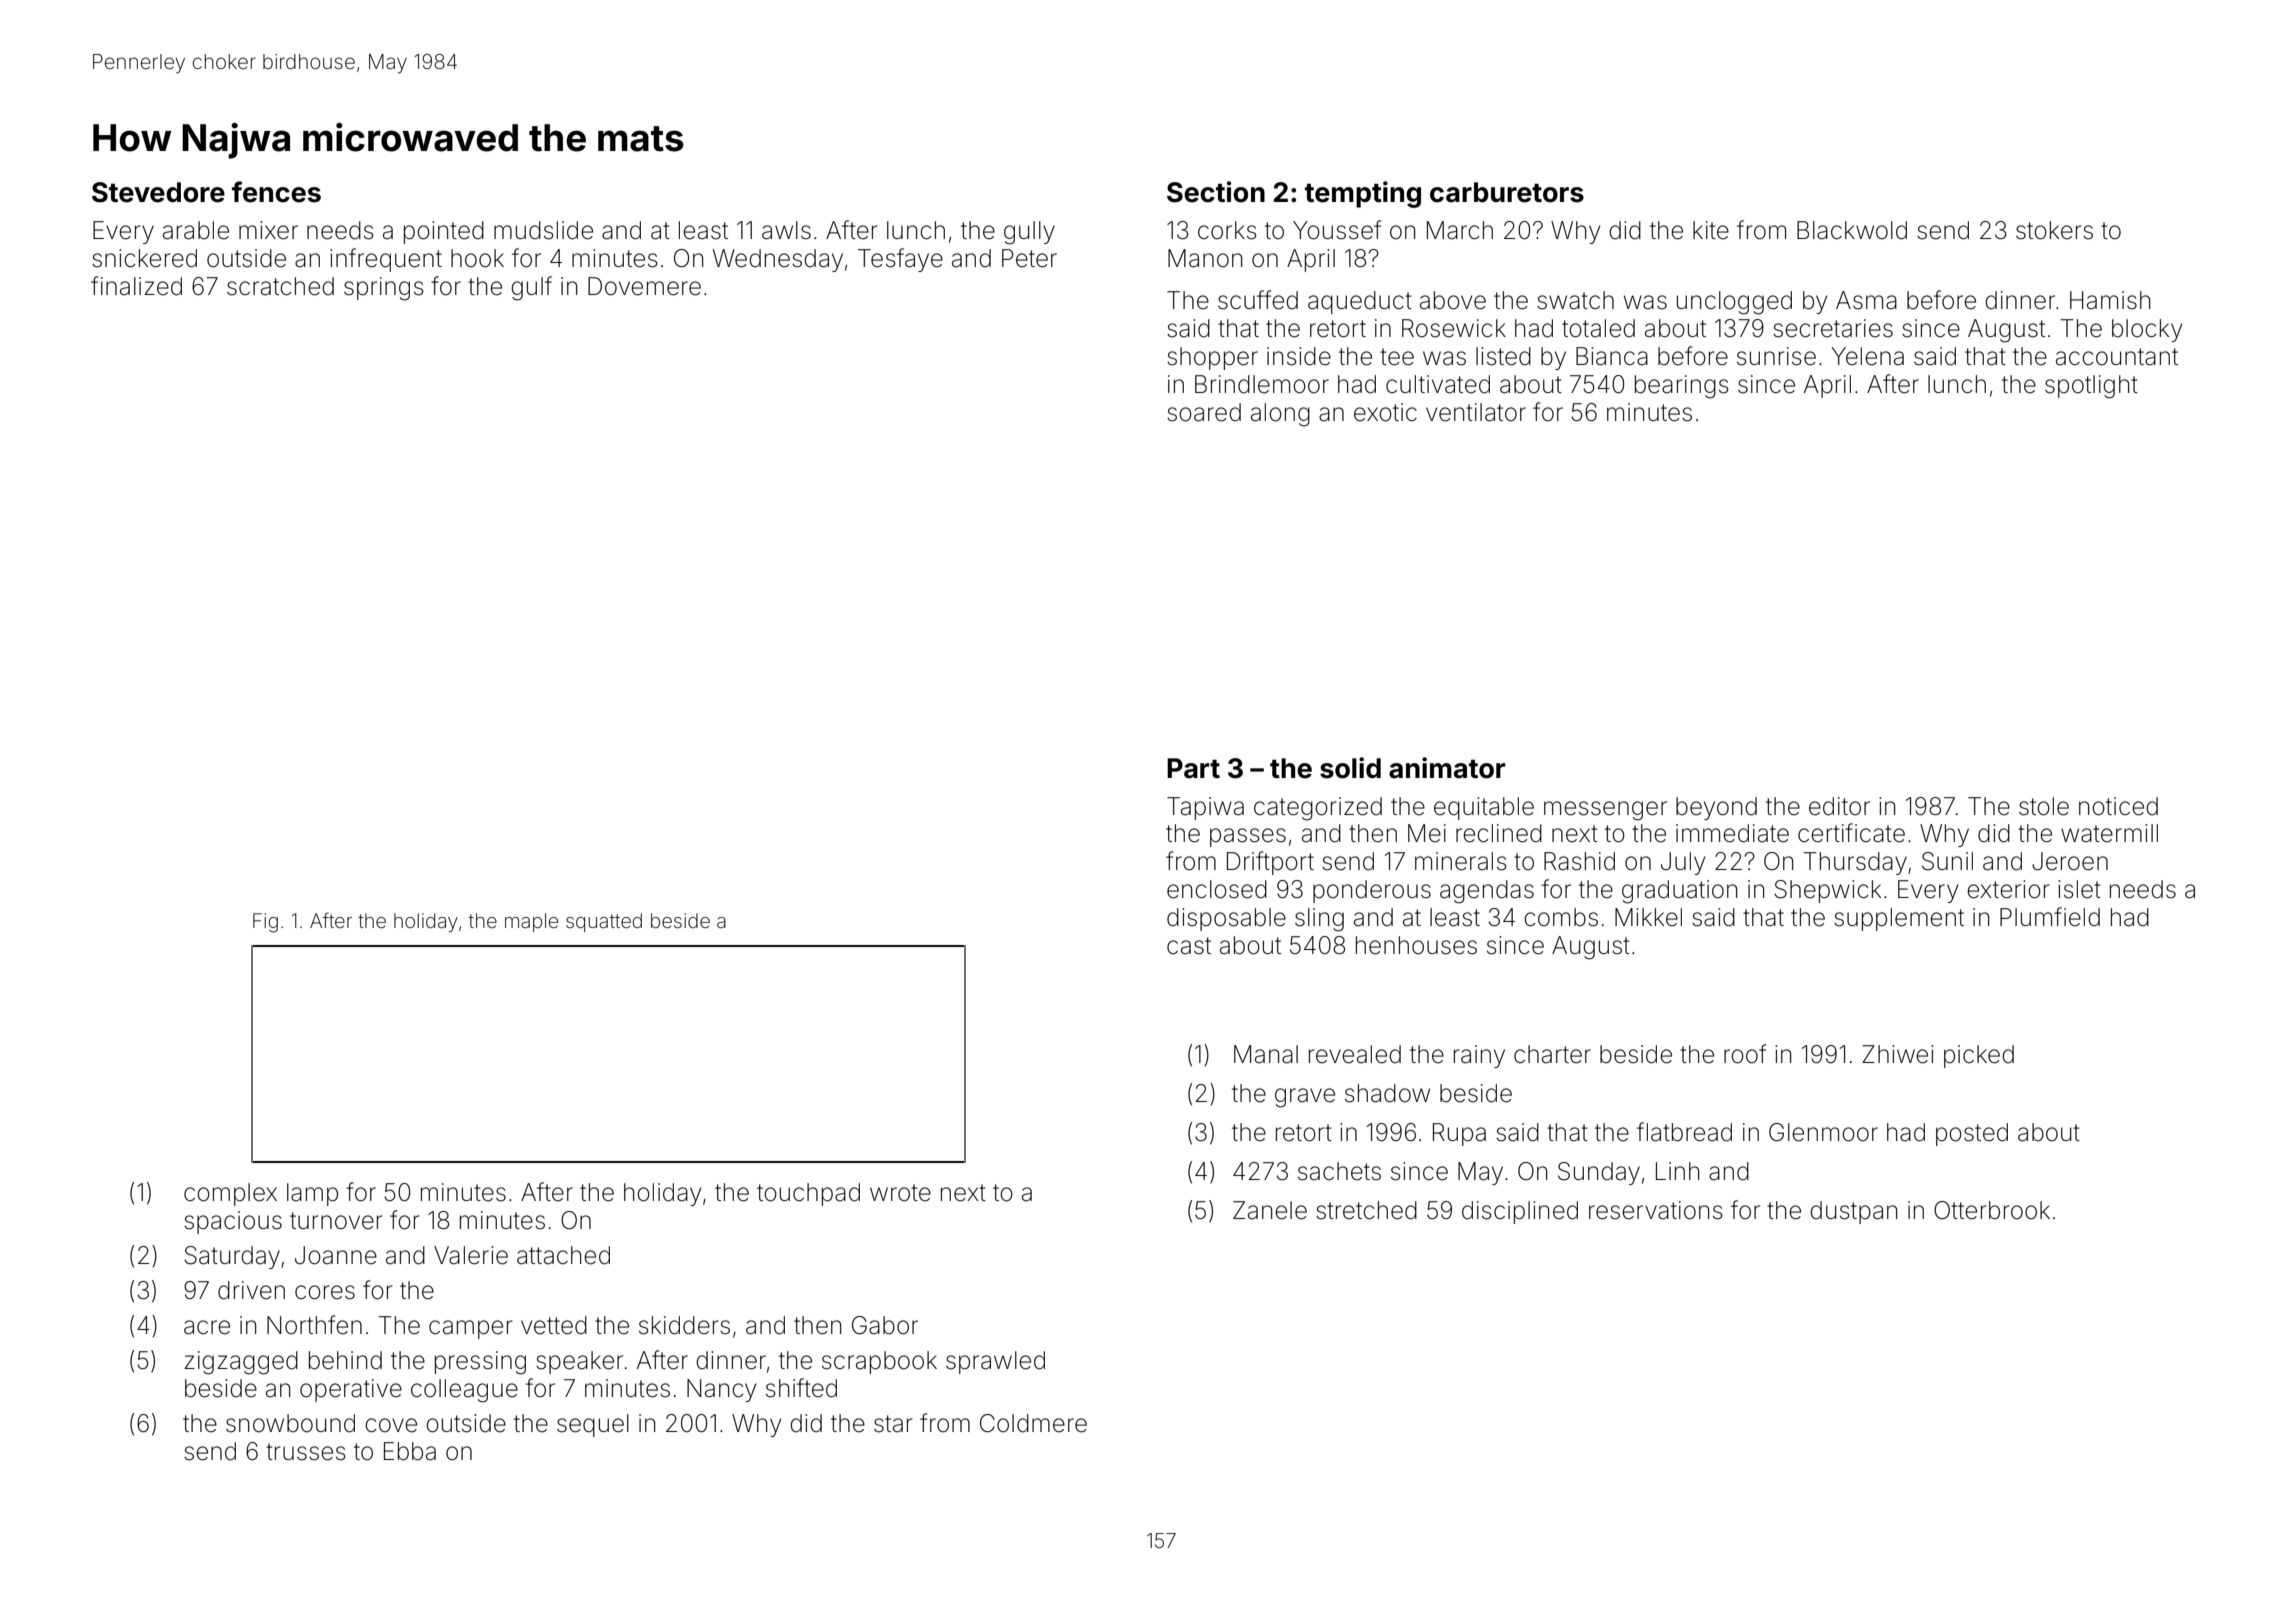 The width and height of the page is (2292, 1620). I want to click on Fig, so click(265, 923).
